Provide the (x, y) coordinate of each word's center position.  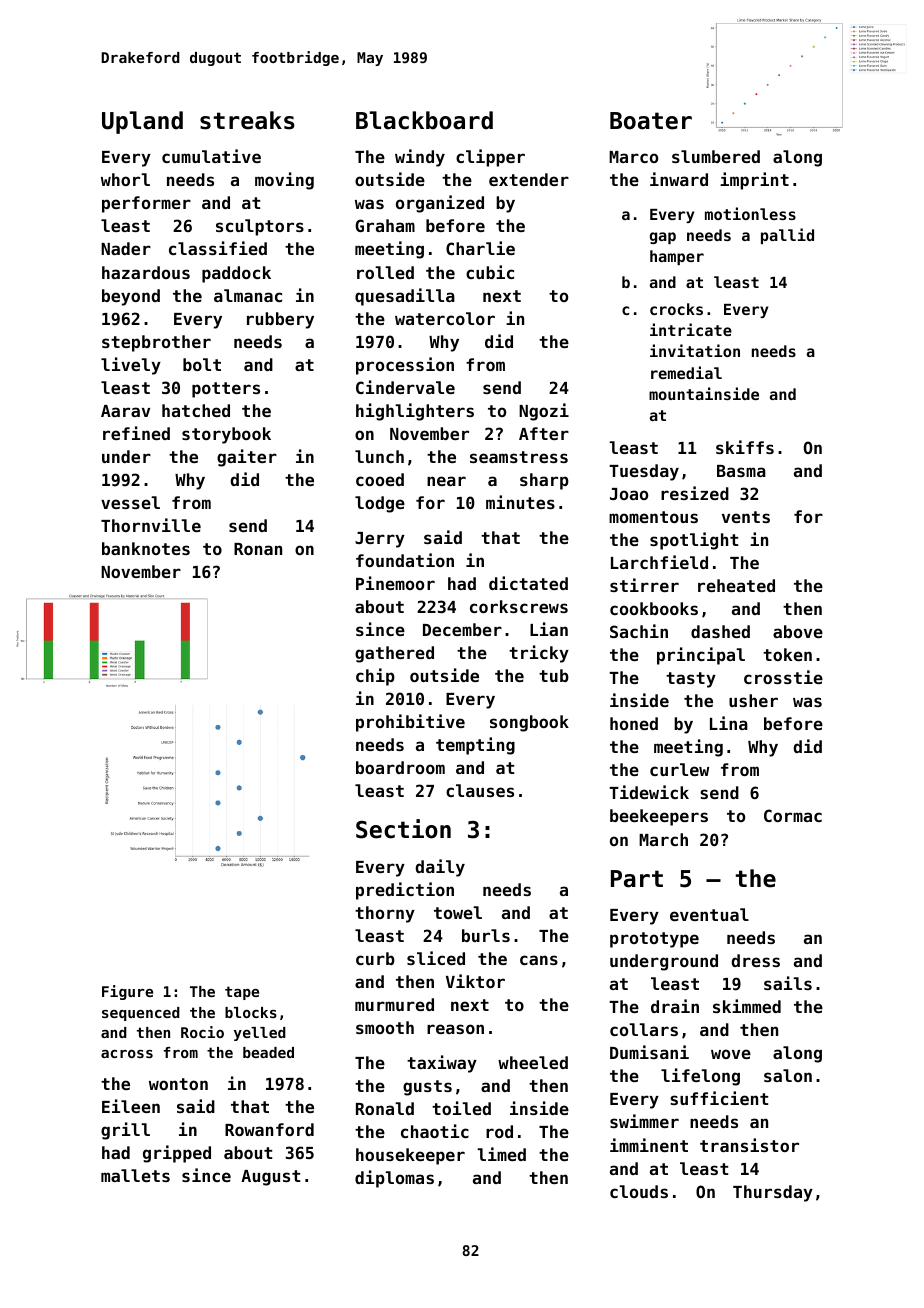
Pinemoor (395, 583)
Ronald (385, 1108)
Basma (741, 471)
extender (529, 179)
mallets (135, 1175)
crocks (676, 309)
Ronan (258, 549)
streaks (247, 120)
